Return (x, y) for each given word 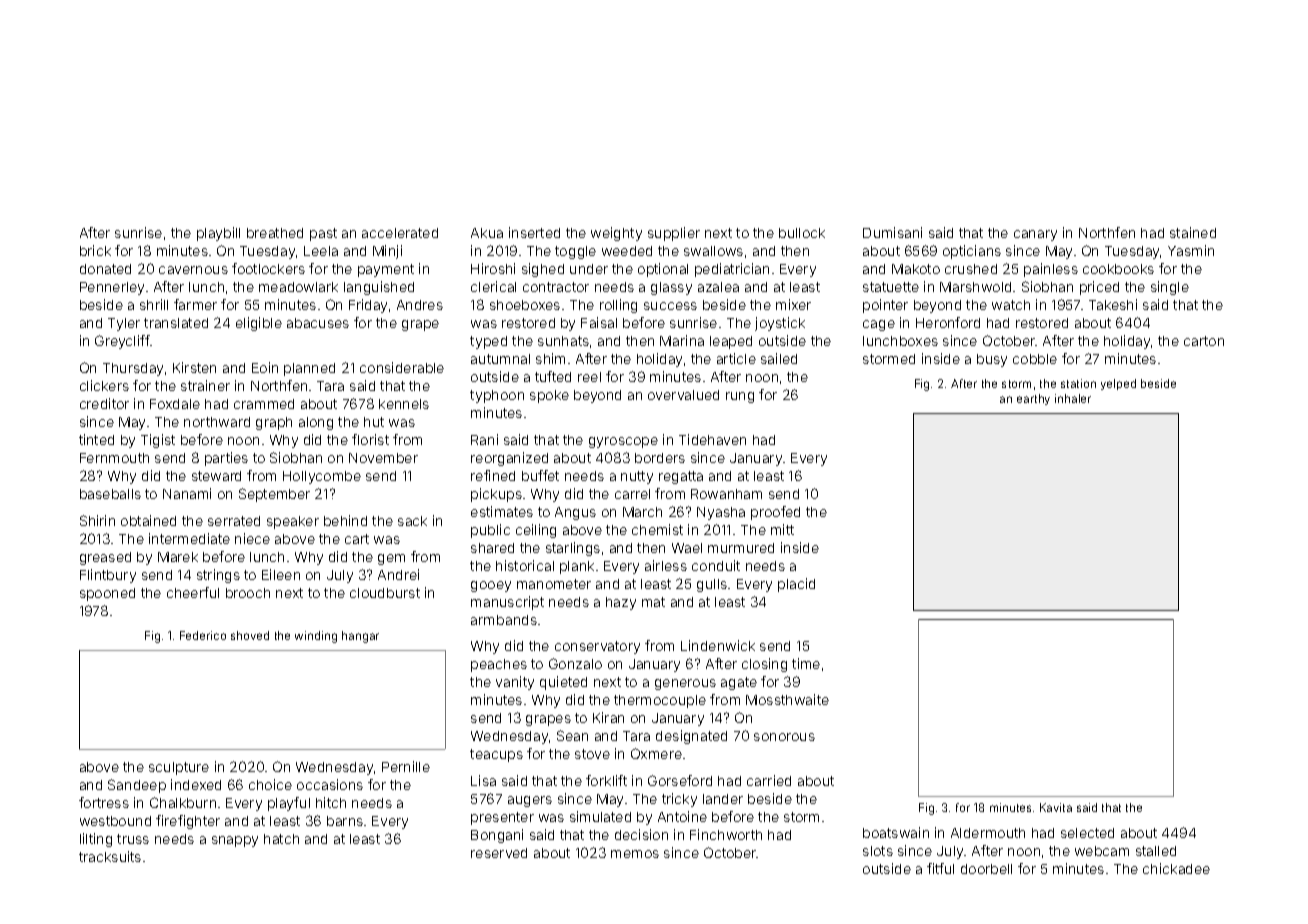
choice (270, 784)
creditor (104, 403)
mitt (782, 529)
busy (992, 360)
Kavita (1056, 807)
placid (796, 585)
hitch (331, 802)
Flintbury (108, 576)
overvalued (683, 395)
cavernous (193, 270)
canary (1035, 235)
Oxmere (656, 753)
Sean (572, 735)
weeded (627, 251)
